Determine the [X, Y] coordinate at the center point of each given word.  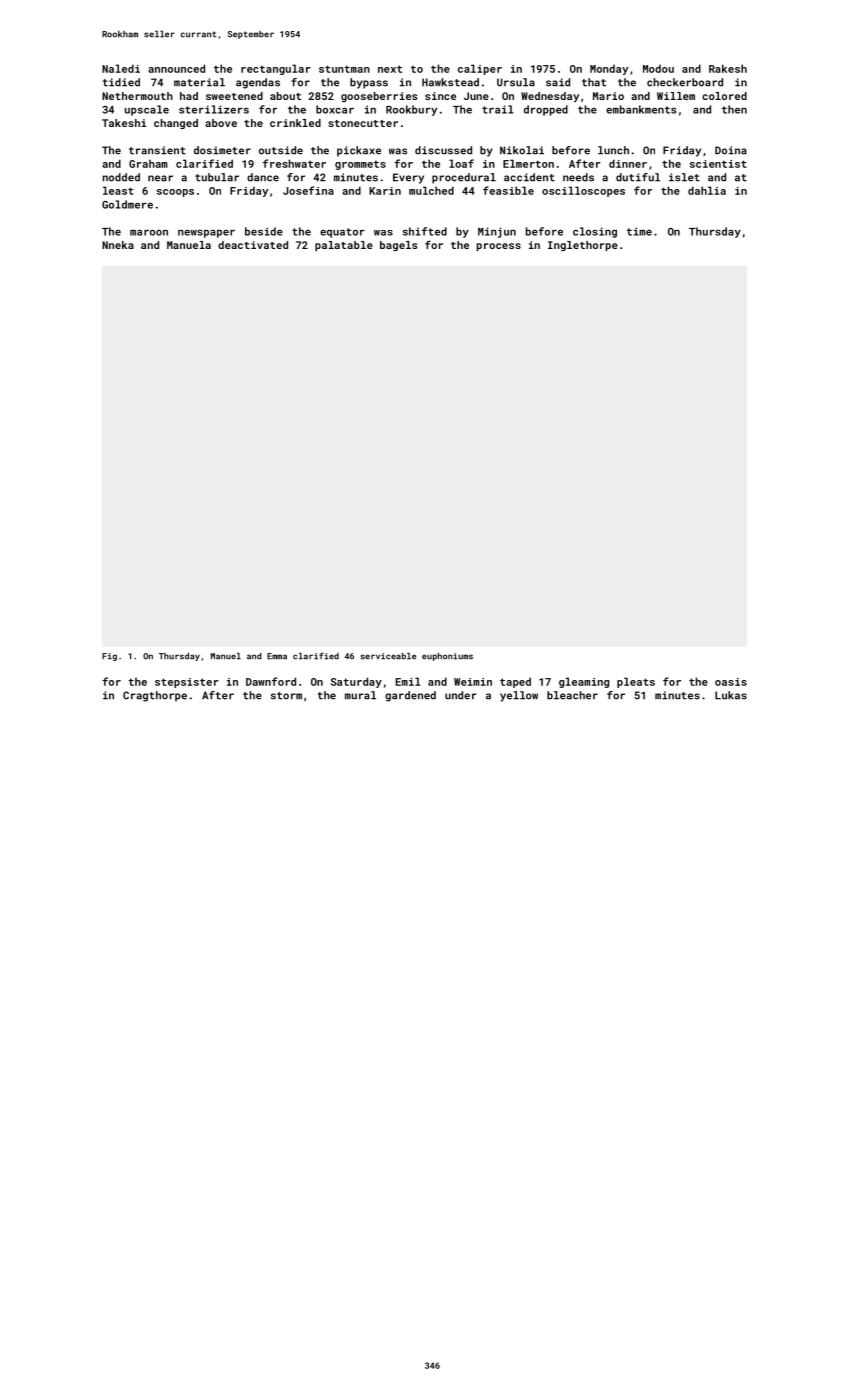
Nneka [118, 245]
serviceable [388, 656]
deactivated [253, 245]
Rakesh [728, 68]
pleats [636, 682]
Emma [277, 656]
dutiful [638, 177]
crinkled [295, 123]
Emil [408, 681]
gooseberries [379, 97]
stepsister [187, 683]
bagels [399, 246]
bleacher [572, 695]
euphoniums [447, 657]
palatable [344, 246]
